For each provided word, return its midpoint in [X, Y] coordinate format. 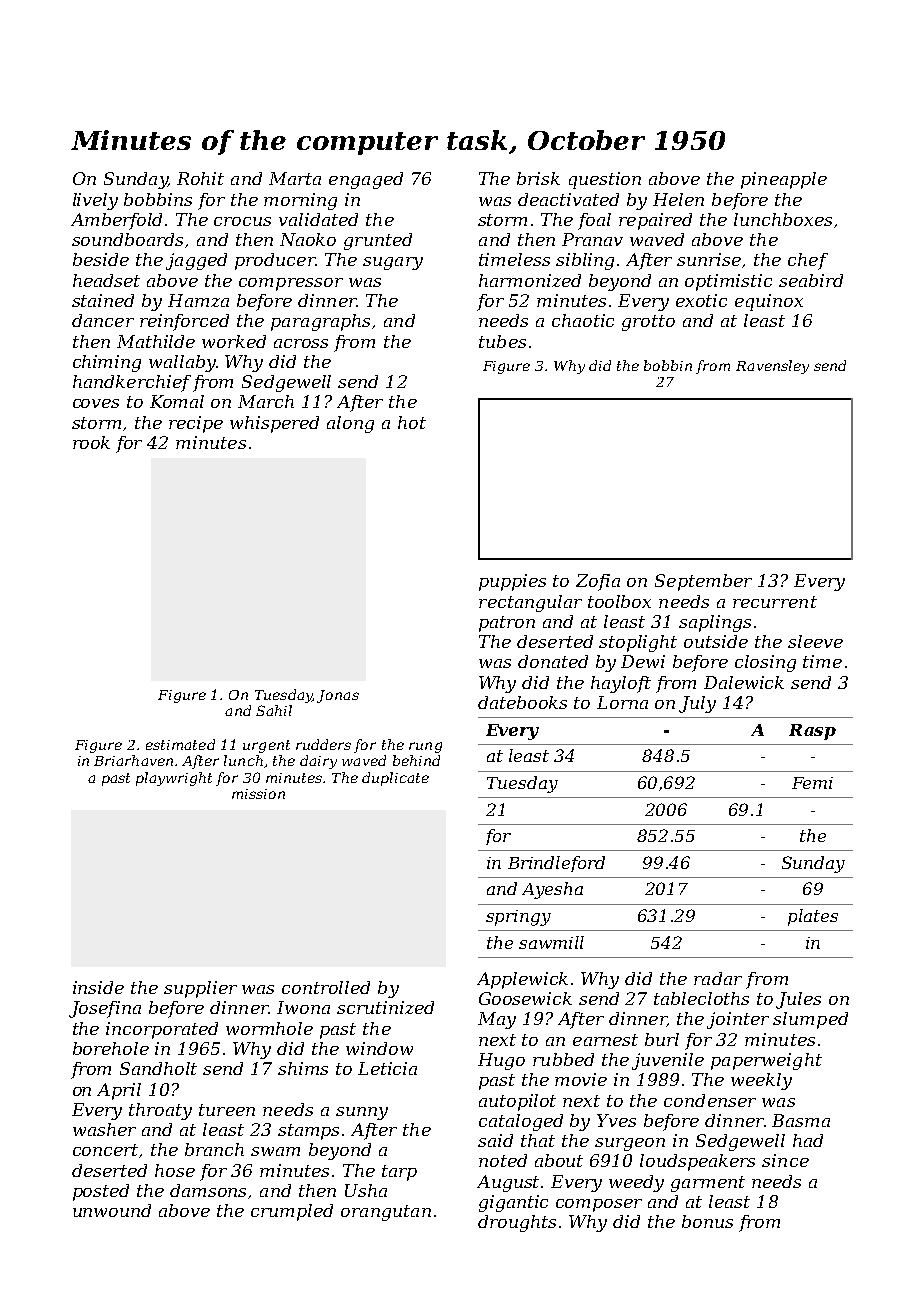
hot [412, 422]
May [497, 1020]
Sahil [274, 710]
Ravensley [772, 367]
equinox [769, 302]
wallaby [182, 363]
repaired [655, 221]
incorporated [162, 1030]
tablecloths [701, 998]
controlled [326, 987]
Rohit [200, 178]
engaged [366, 180]
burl [662, 1039]
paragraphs [320, 322]
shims [303, 1068]
